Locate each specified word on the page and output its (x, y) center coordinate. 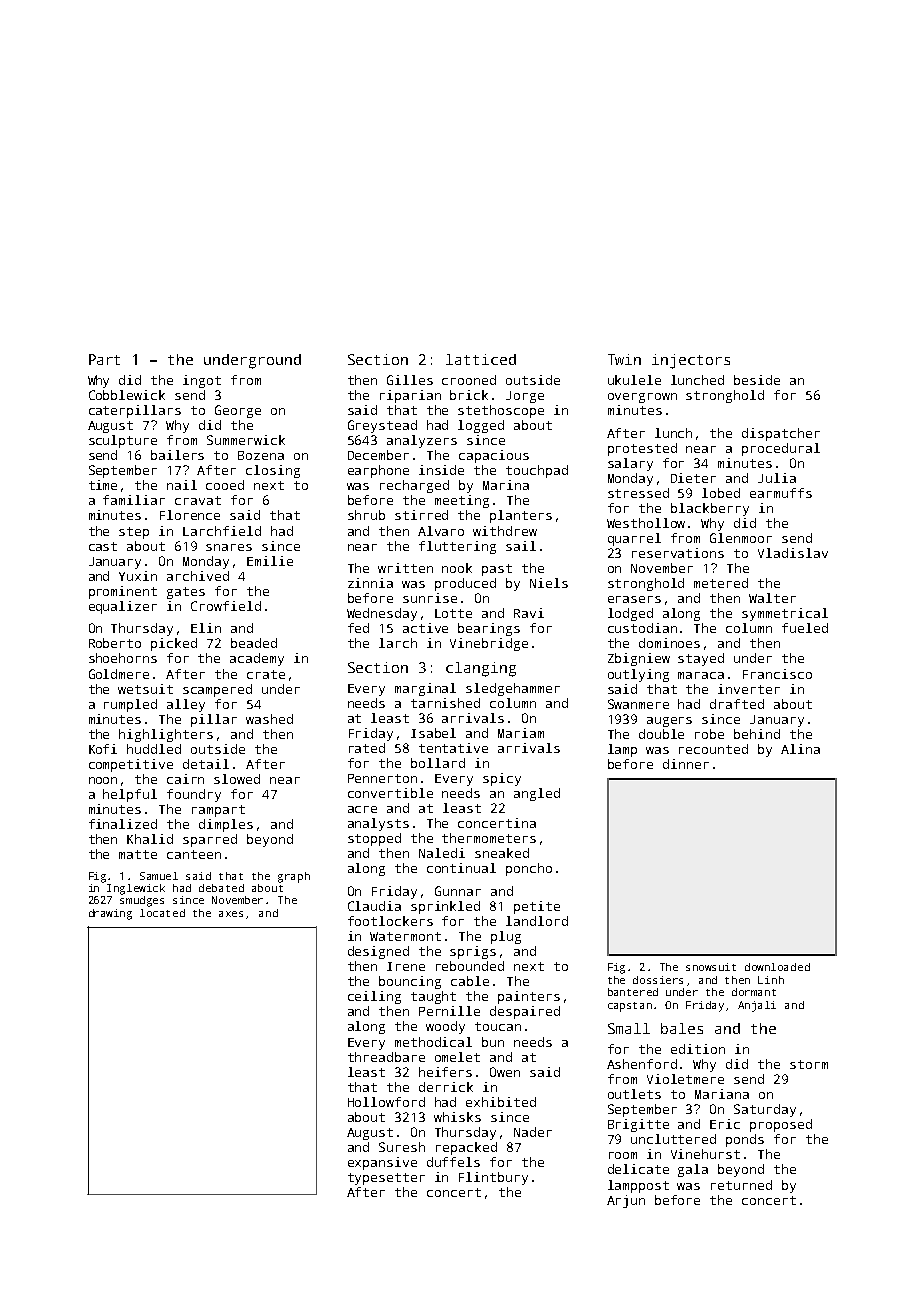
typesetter (386, 1179)
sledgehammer (513, 689)
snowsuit (711, 967)
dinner (686, 764)
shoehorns (123, 658)
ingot (202, 381)
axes (231, 914)
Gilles (410, 380)
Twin (624, 359)
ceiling (374, 997)
